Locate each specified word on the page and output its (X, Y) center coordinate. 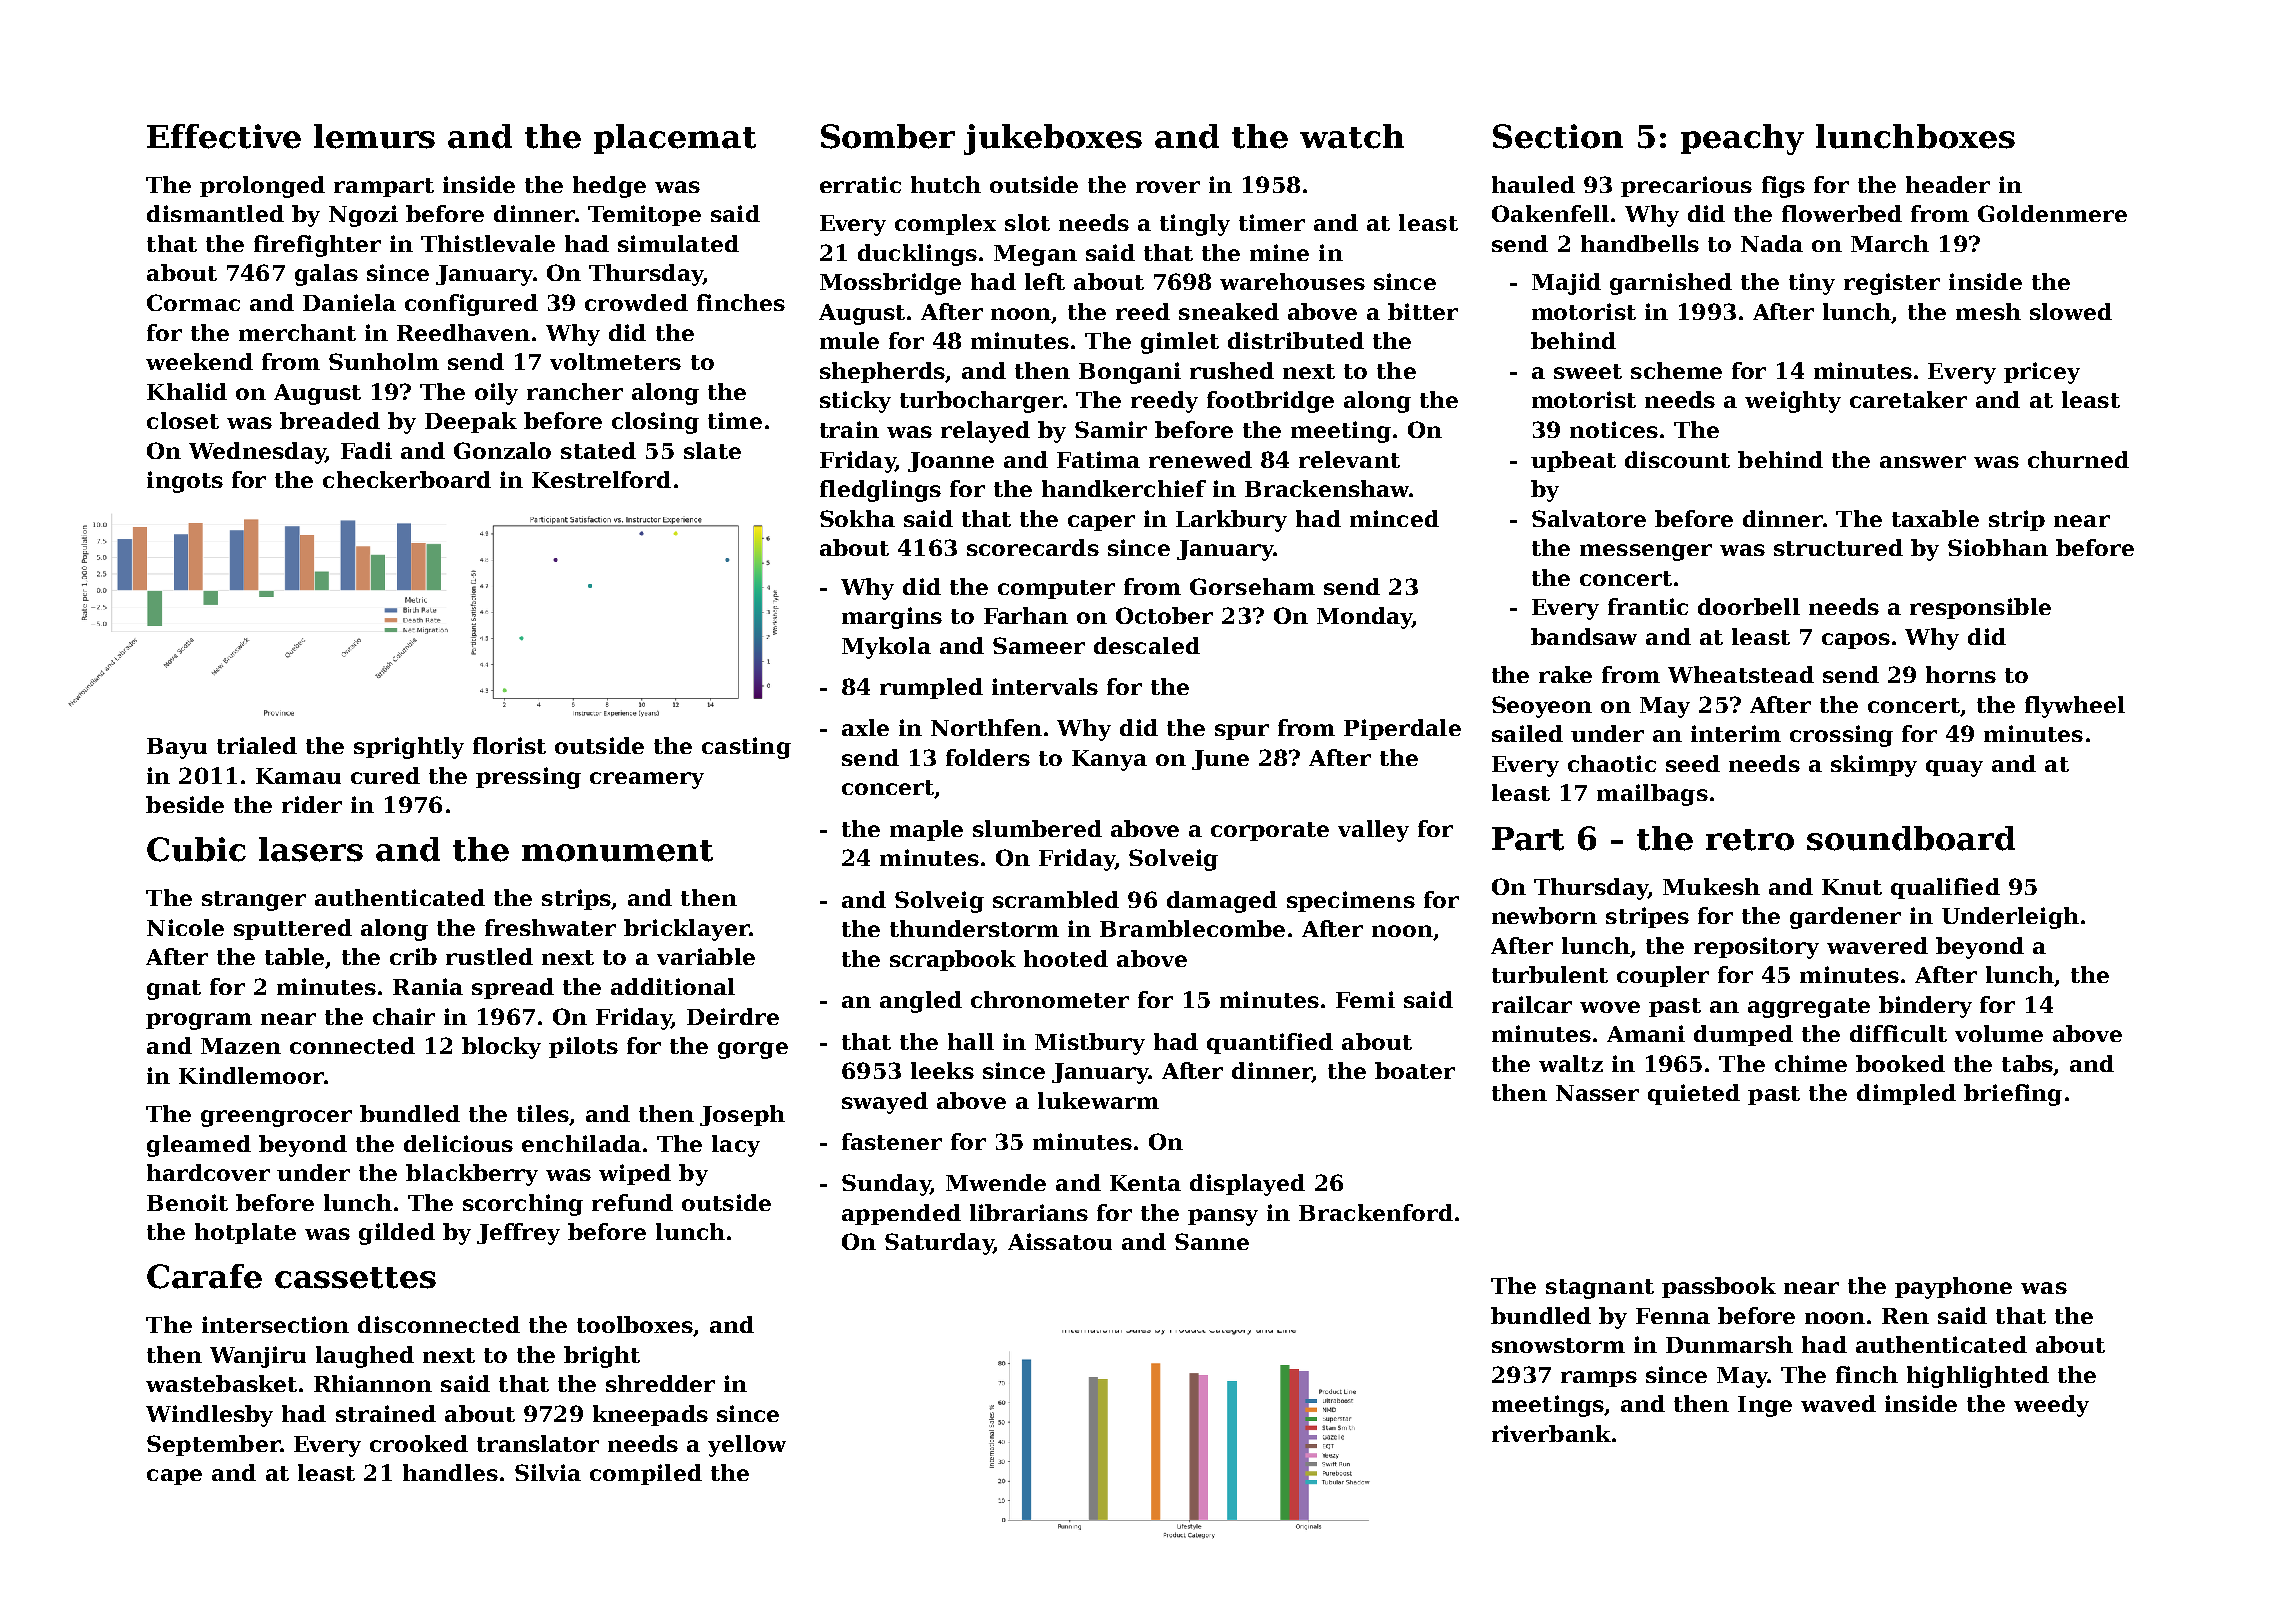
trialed (257, 745)
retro (1750, 840)
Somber (888, 136)
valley (1373, 831)
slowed (2071, 311)
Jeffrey (518, 1234)
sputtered (293, 929)
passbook (1719, 1287)
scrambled (1056, 899)
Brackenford (1376, 1212)
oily (496, 394)
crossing (1841, 736)
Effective (224, 136)
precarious (1686, 186)
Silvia (548, 1472)
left (1045, 281)
